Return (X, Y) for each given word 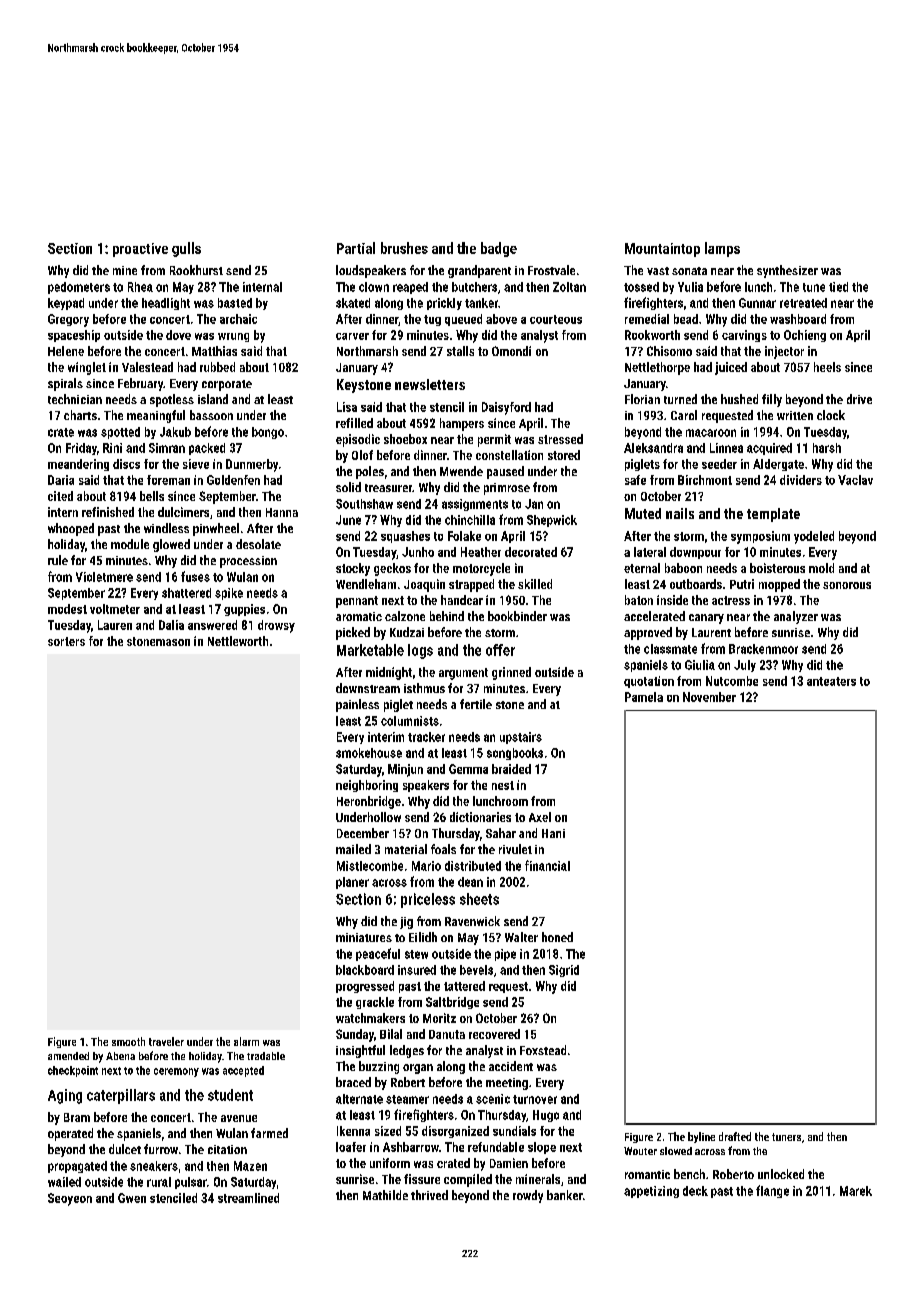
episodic (358, 440)
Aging (65, 1096)
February (140, 384)
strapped (471, 585)
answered (212, 625)
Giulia (700, 665)
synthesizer (787, 271)
